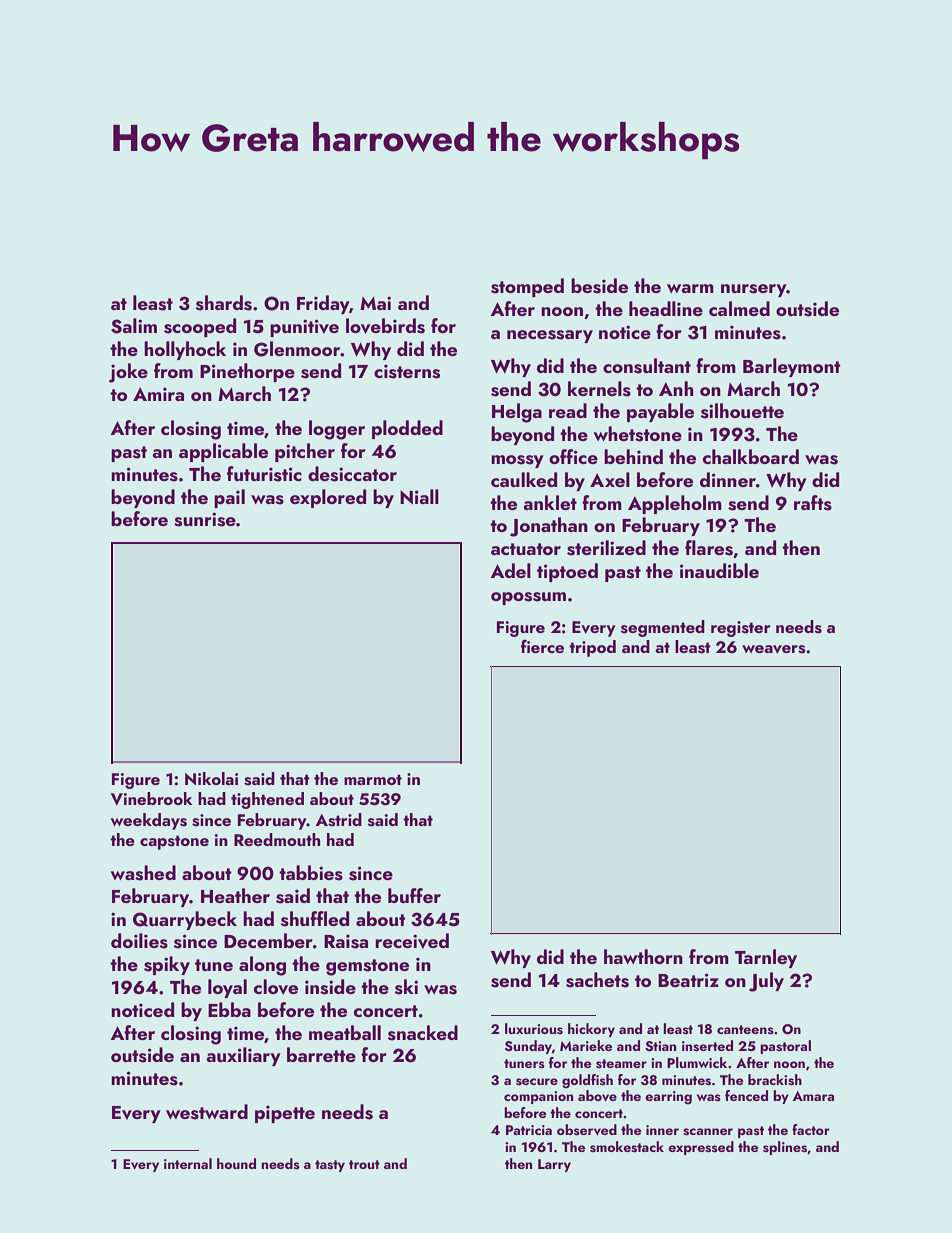 Image resolution: width=952 pixels, height=1233 pixels. What do you see at coordinates (414, 895) in the screenshot?
I see `buffer` at bounding box center [414, 895].
